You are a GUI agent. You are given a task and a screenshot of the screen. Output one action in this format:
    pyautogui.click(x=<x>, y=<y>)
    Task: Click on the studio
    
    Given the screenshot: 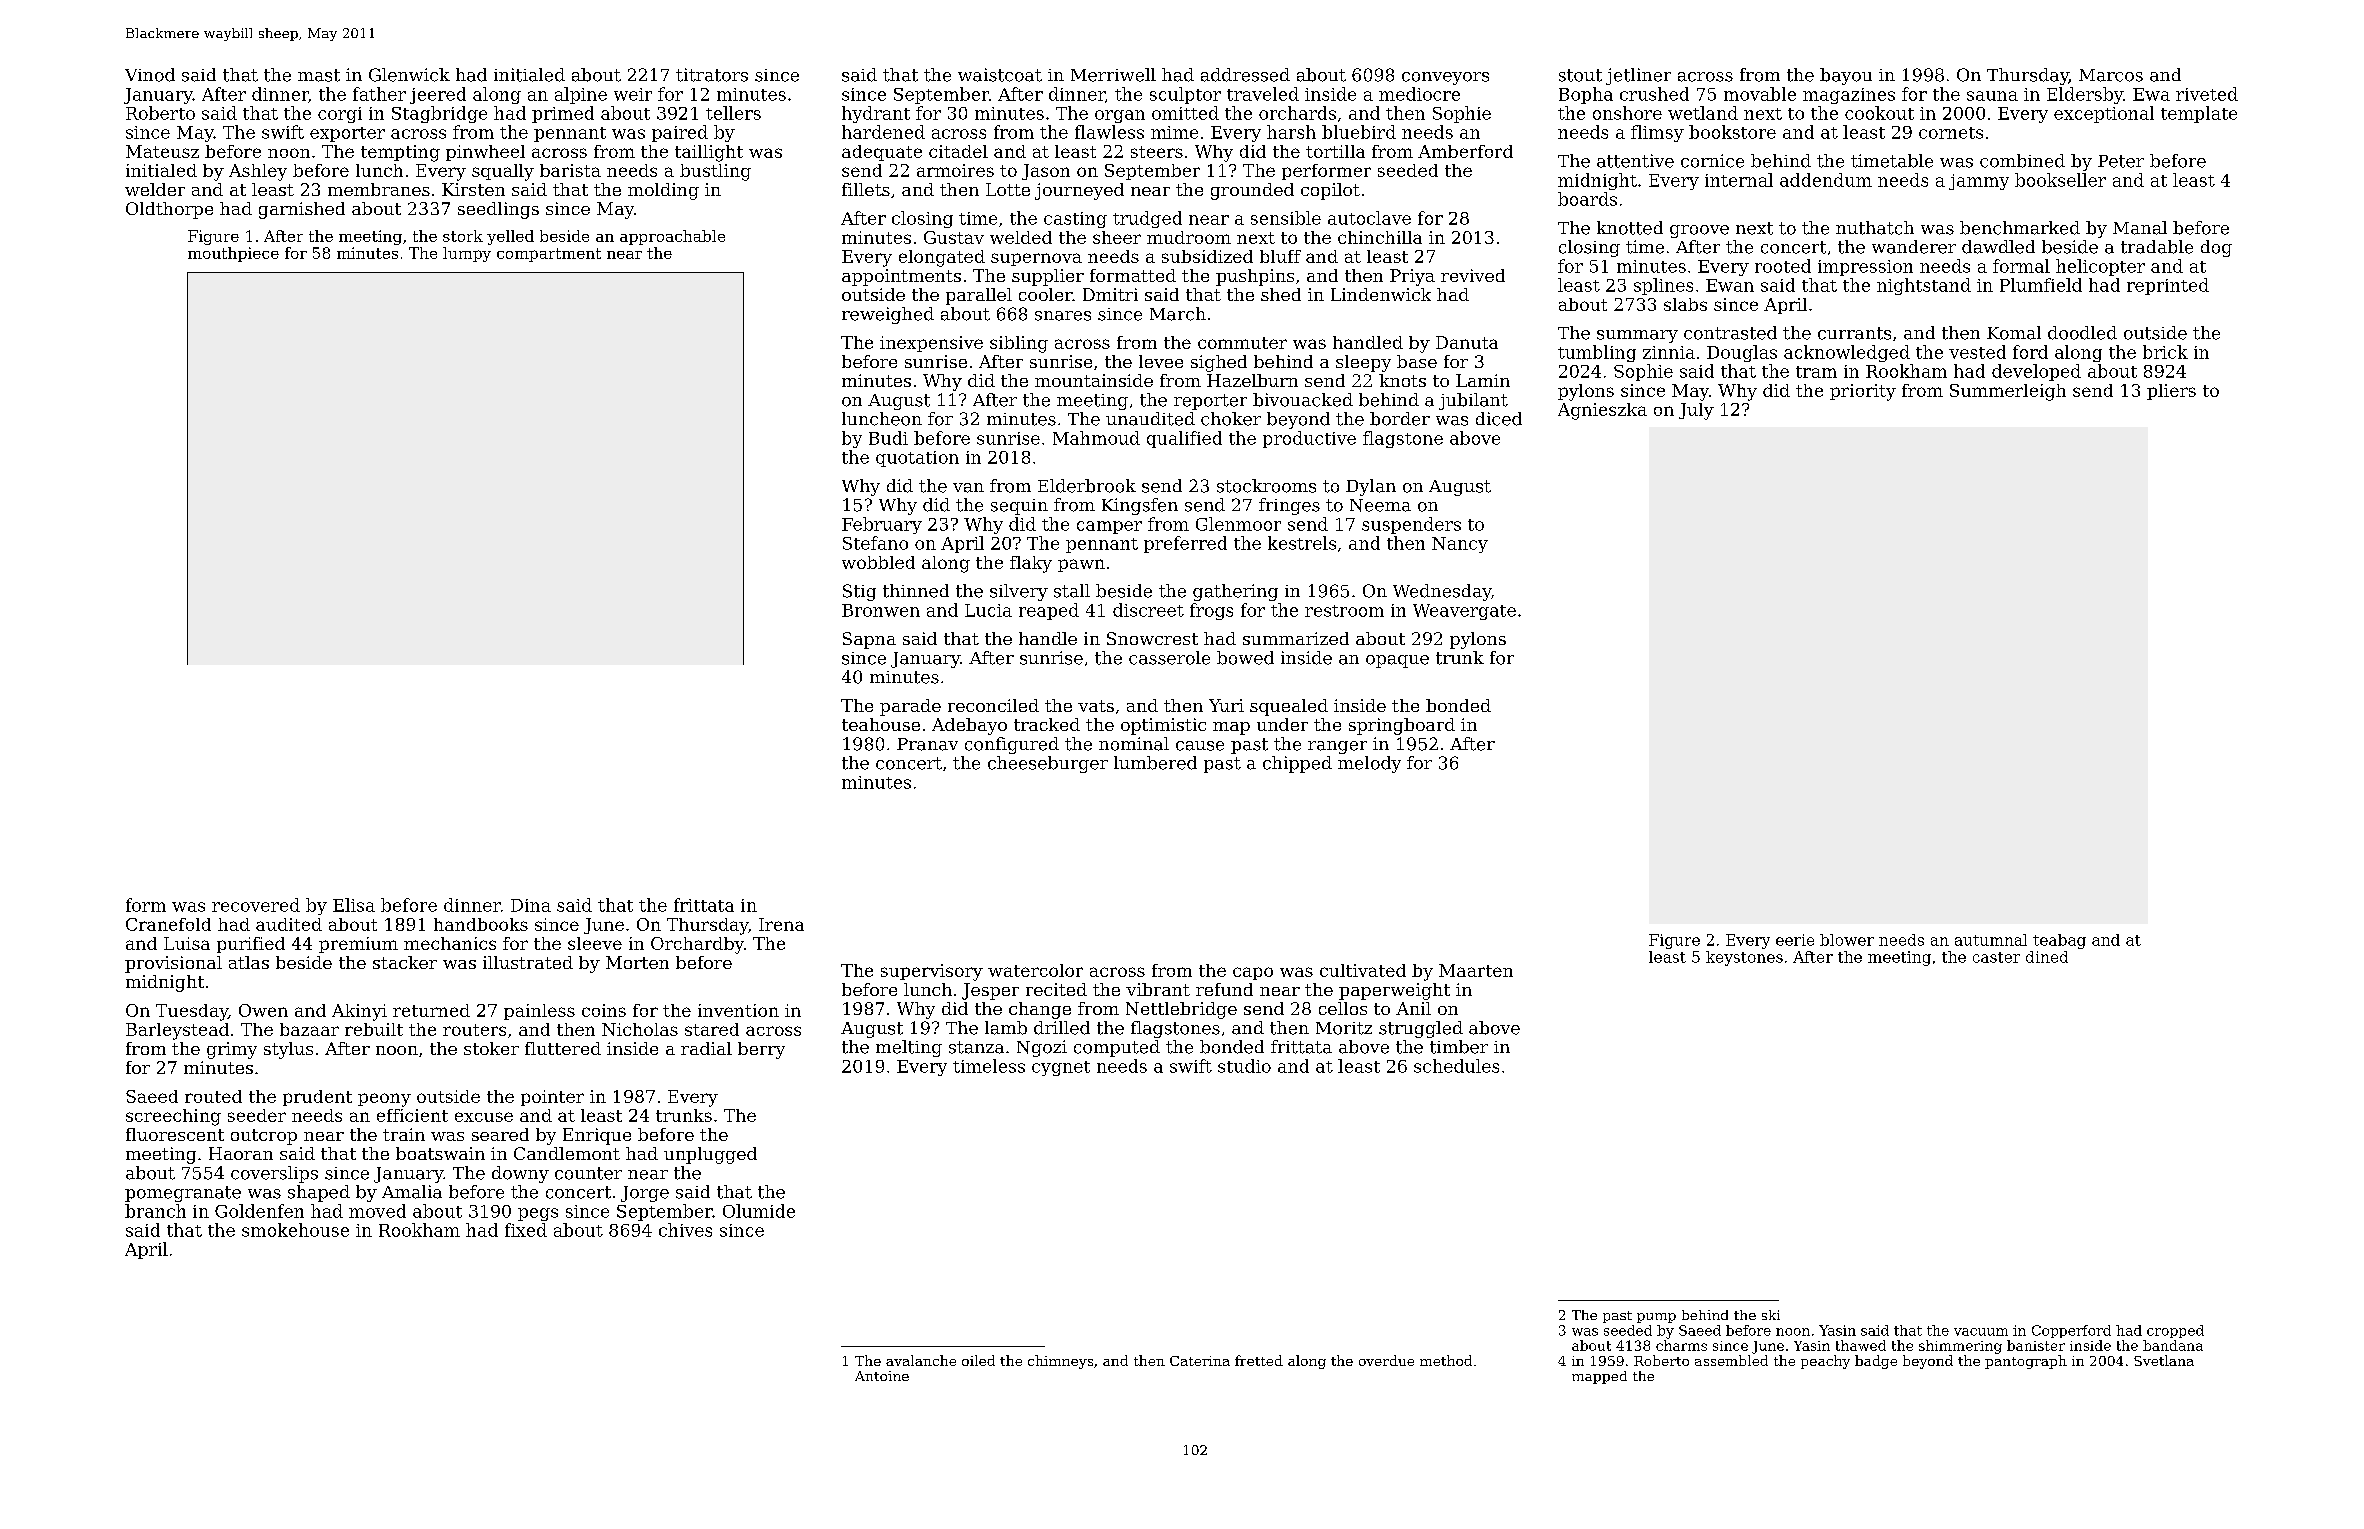 What is the action you would take?
    pyautogui.click(x=1244, y=1066)
